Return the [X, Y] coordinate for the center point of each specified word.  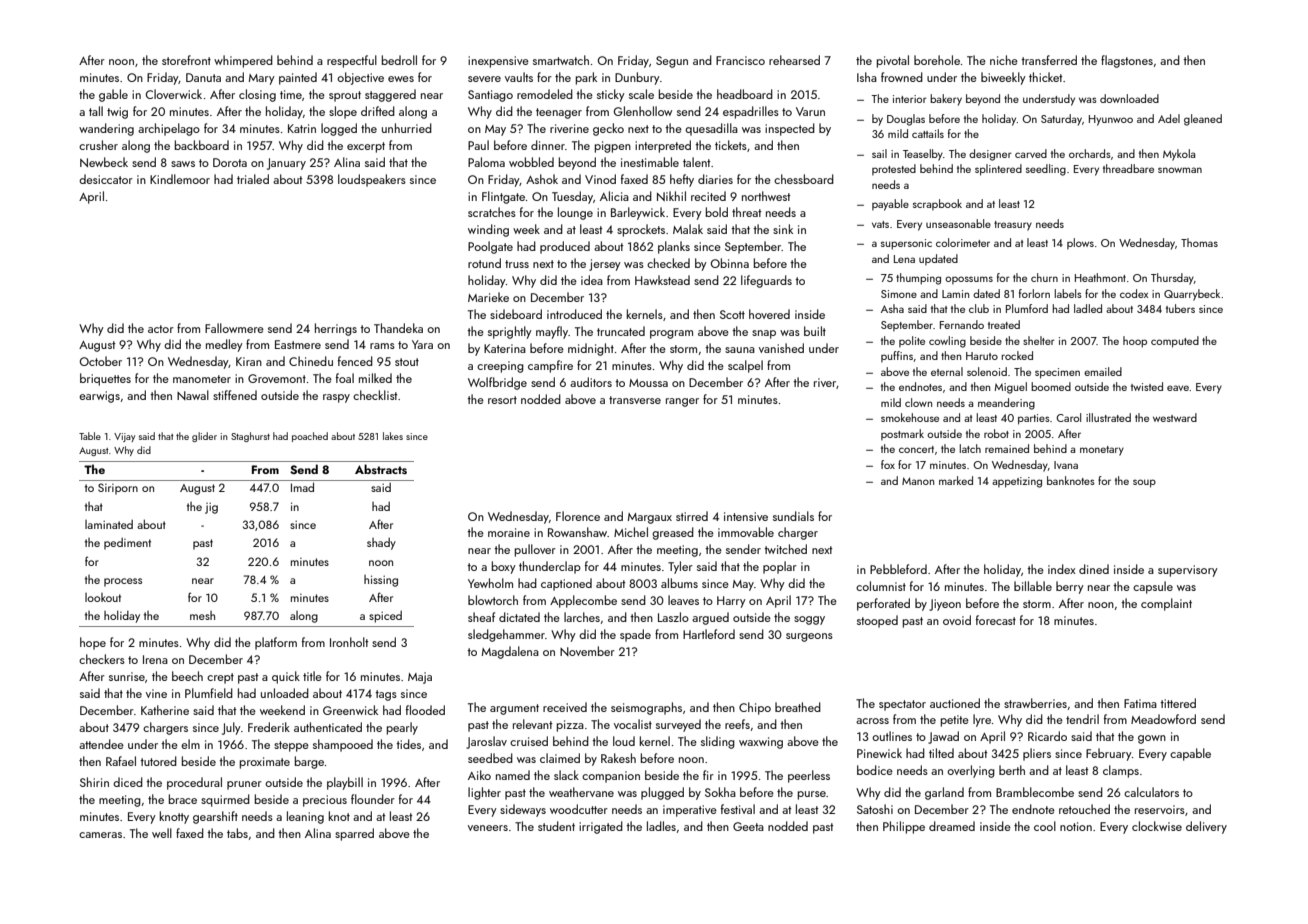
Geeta [748, 826]
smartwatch [561, 60]
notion [1076, 826]
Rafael [121, 761]
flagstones [1127, 61]
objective [360, 78]
